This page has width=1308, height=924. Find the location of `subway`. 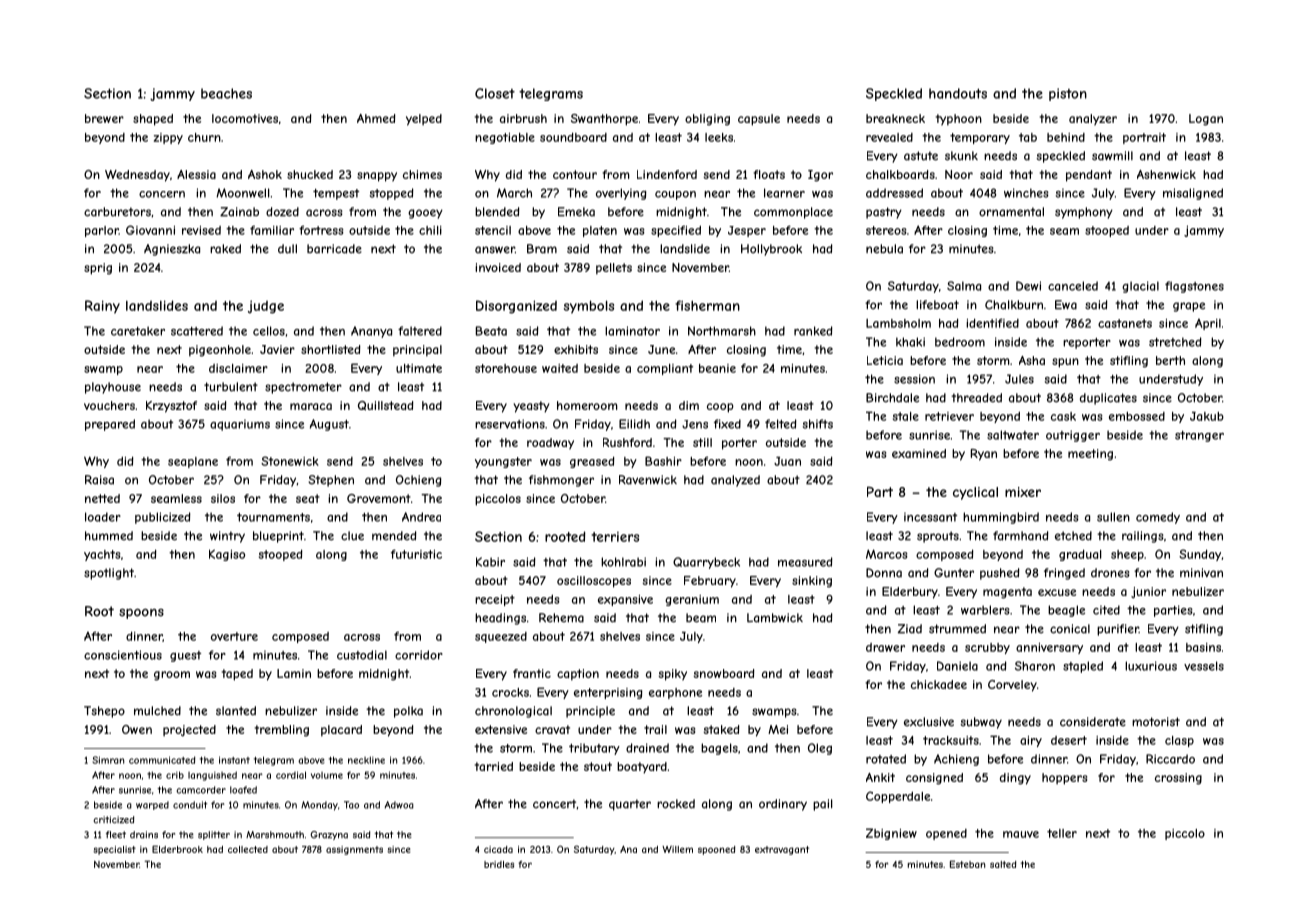

subway is located at coordinates (981, 723).
